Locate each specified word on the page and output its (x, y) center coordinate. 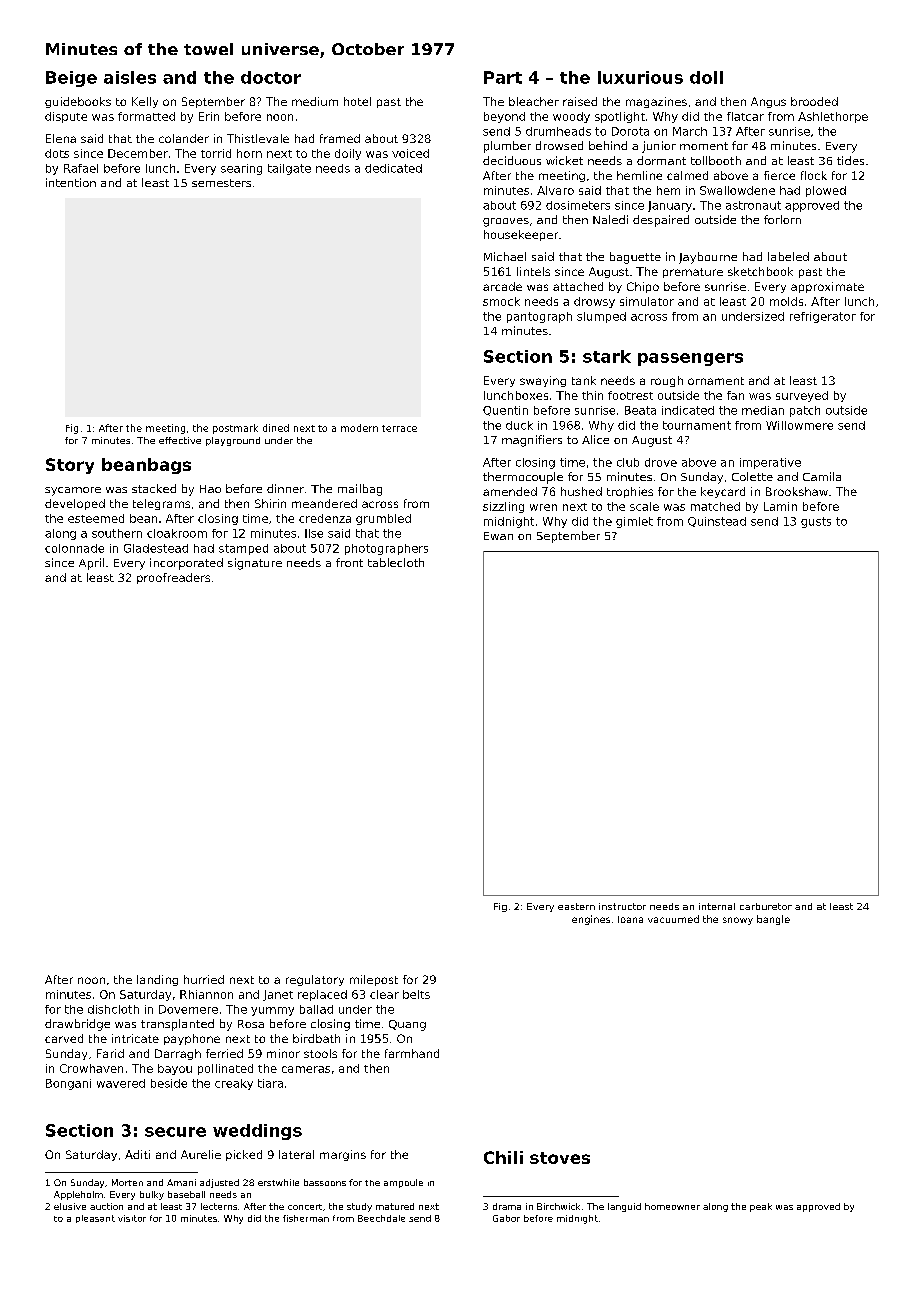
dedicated (393, 168)
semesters (221, 183)
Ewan (498, 536)
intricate (135, 1038)
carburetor (766, 906)
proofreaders (173, 578)
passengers (690, 359)
